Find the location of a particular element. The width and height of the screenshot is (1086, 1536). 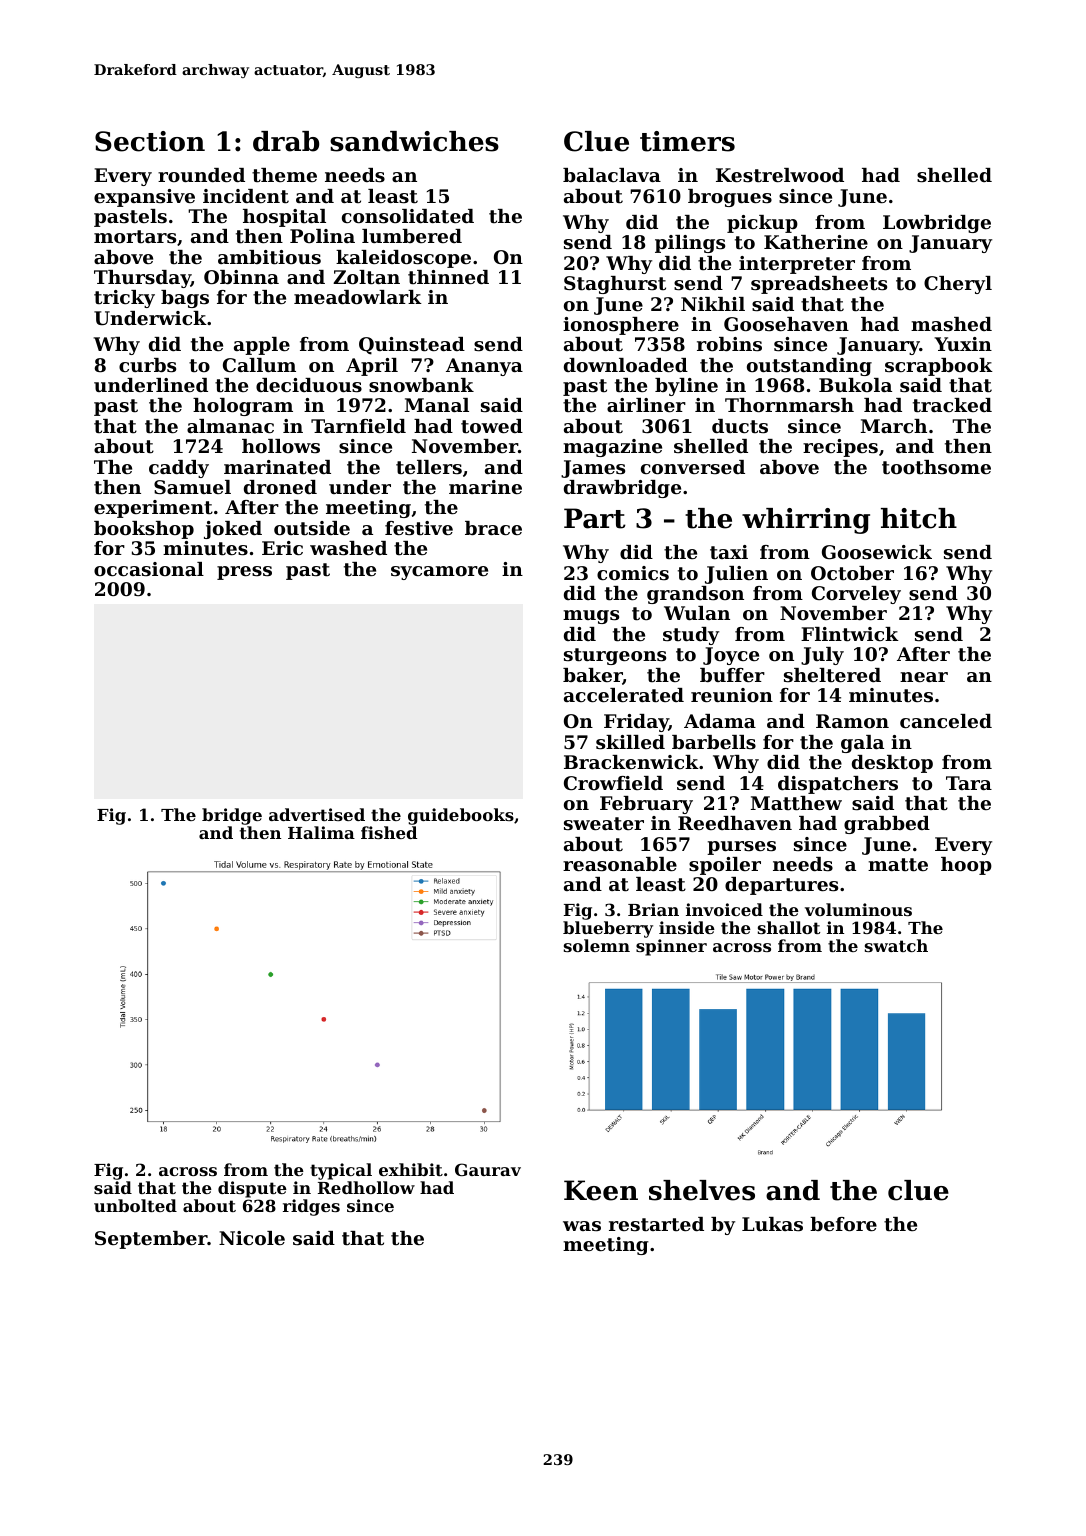

Joyce is located at coordinates (731, 656).
